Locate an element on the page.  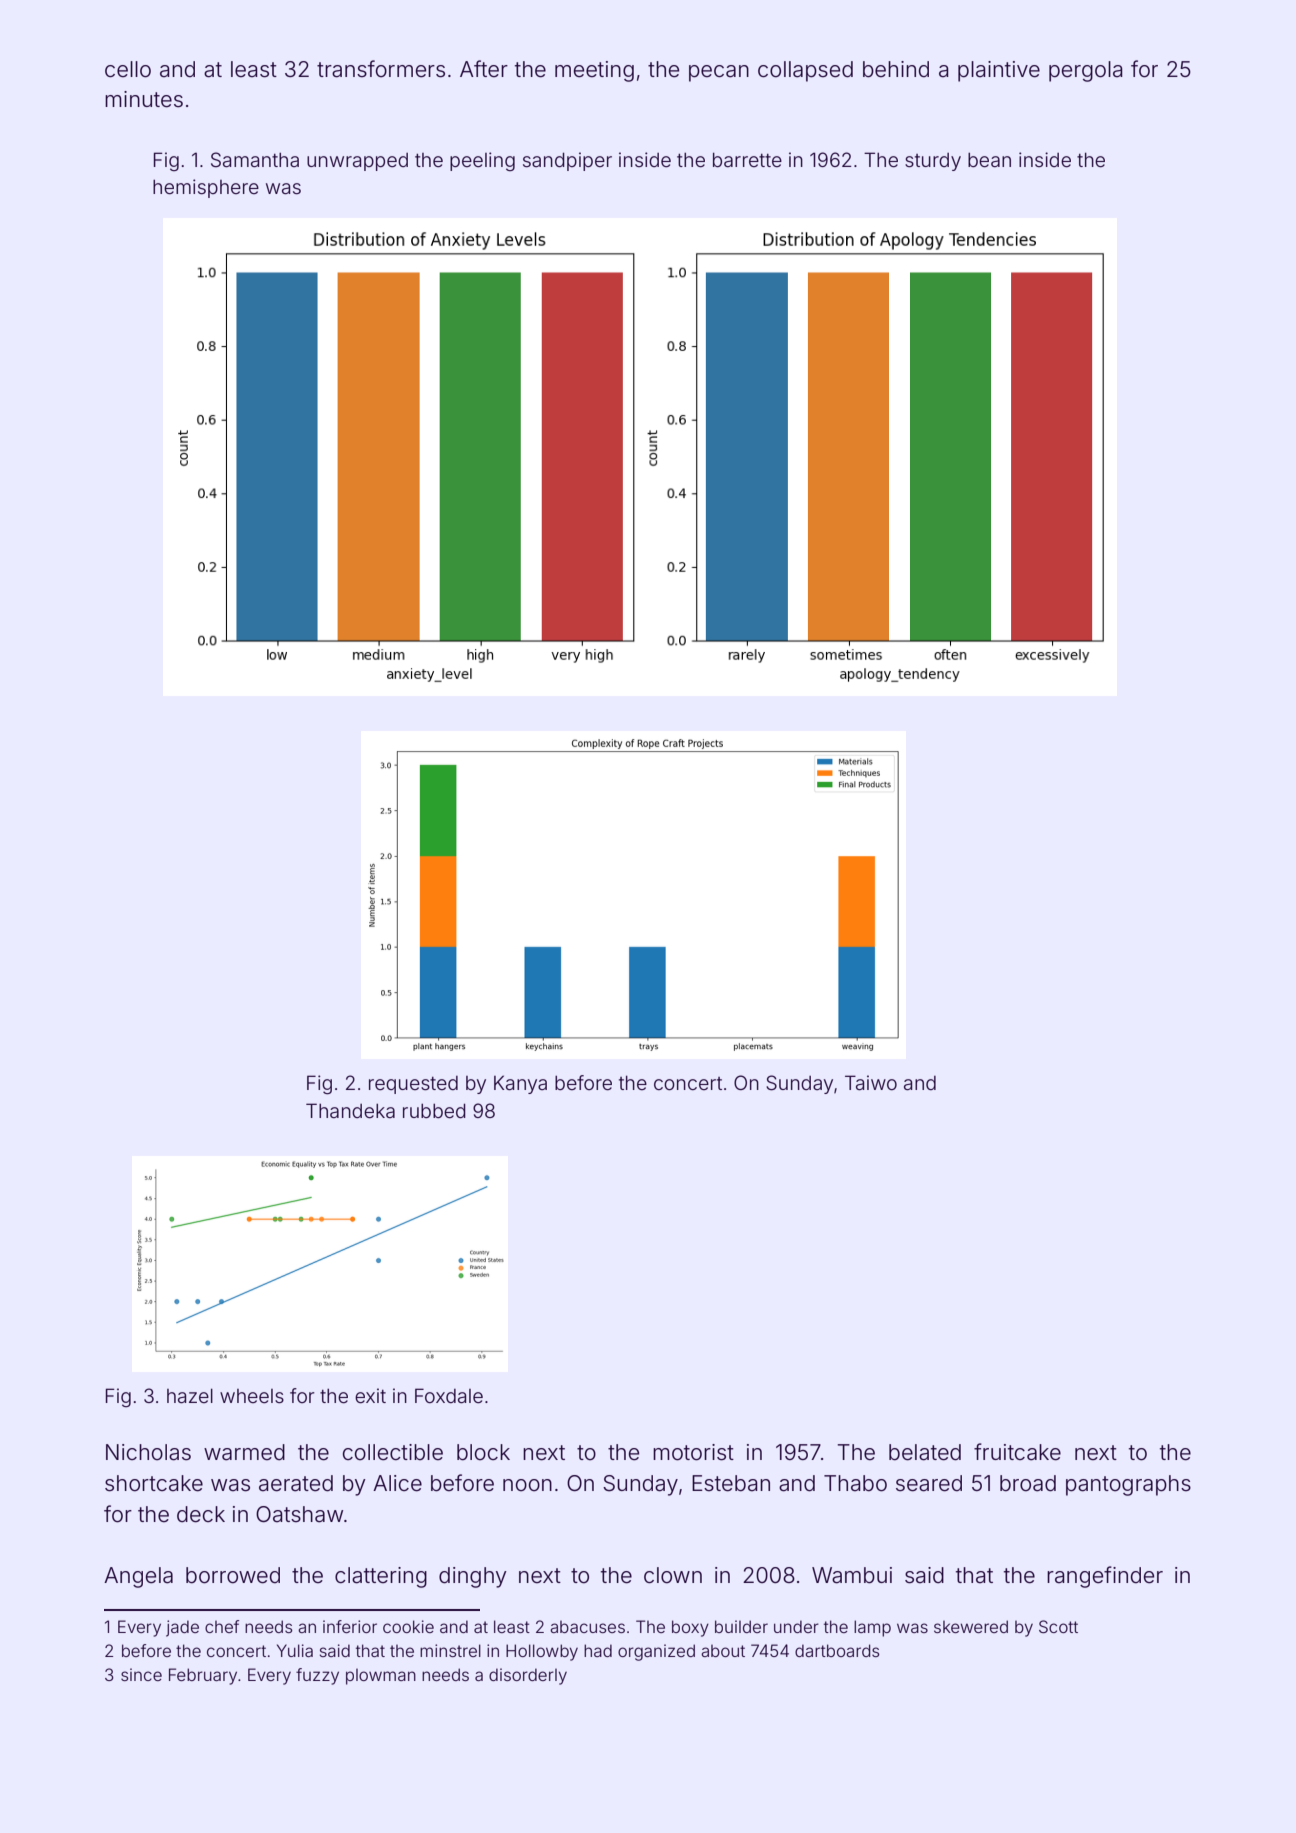
fruitcake is located at coordinates (1017, 1452).
